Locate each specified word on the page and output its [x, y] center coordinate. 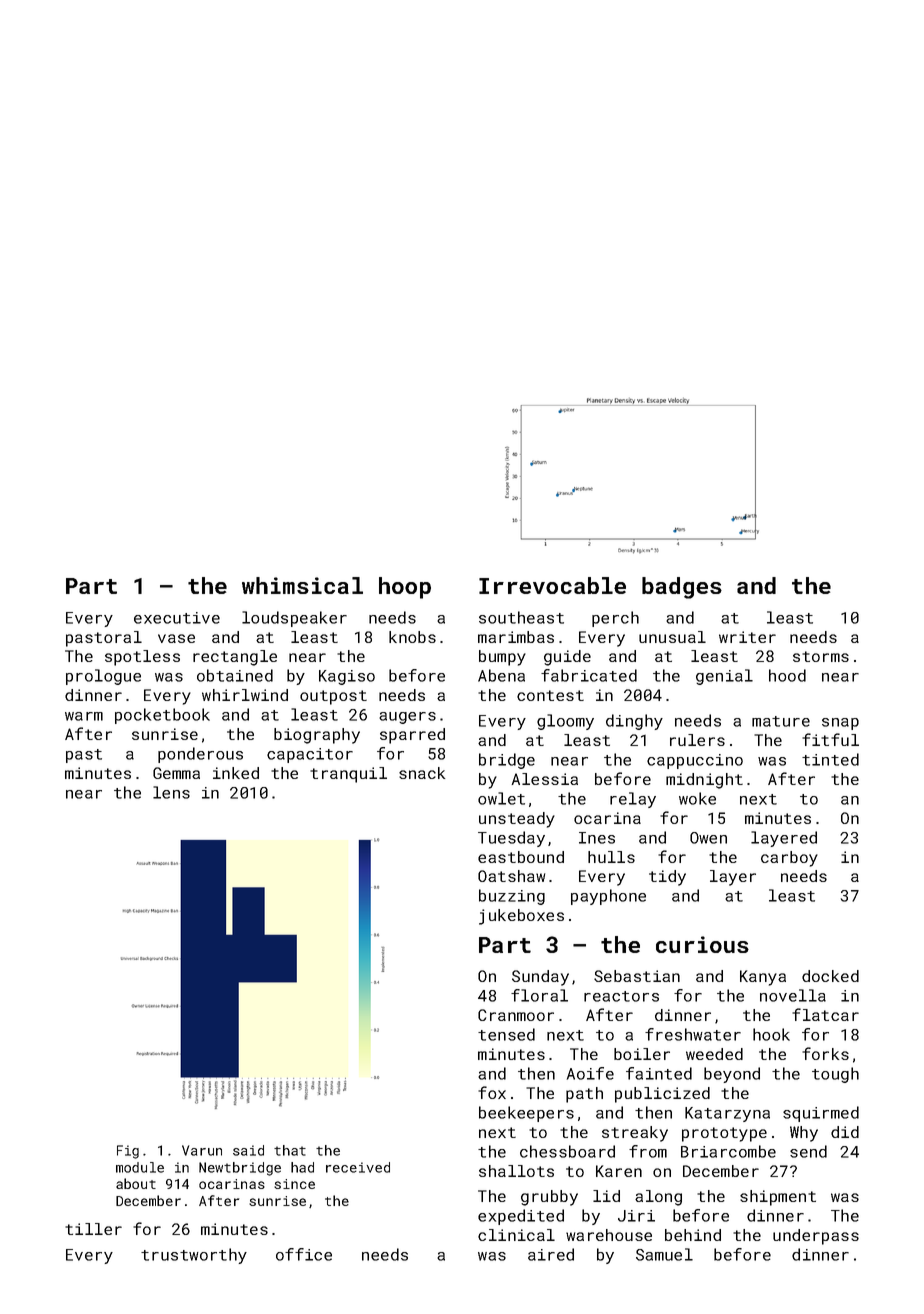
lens [171, 792]
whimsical [302, 585]
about [136, 1183]
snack [422, 773]
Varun [202, 1150]
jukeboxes [521, 917]
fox [492, 1092]
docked [830, 976]
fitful [830, 739]
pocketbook [162, 716]
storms [821, 656]
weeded [714, 1054]
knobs [412, 637]
